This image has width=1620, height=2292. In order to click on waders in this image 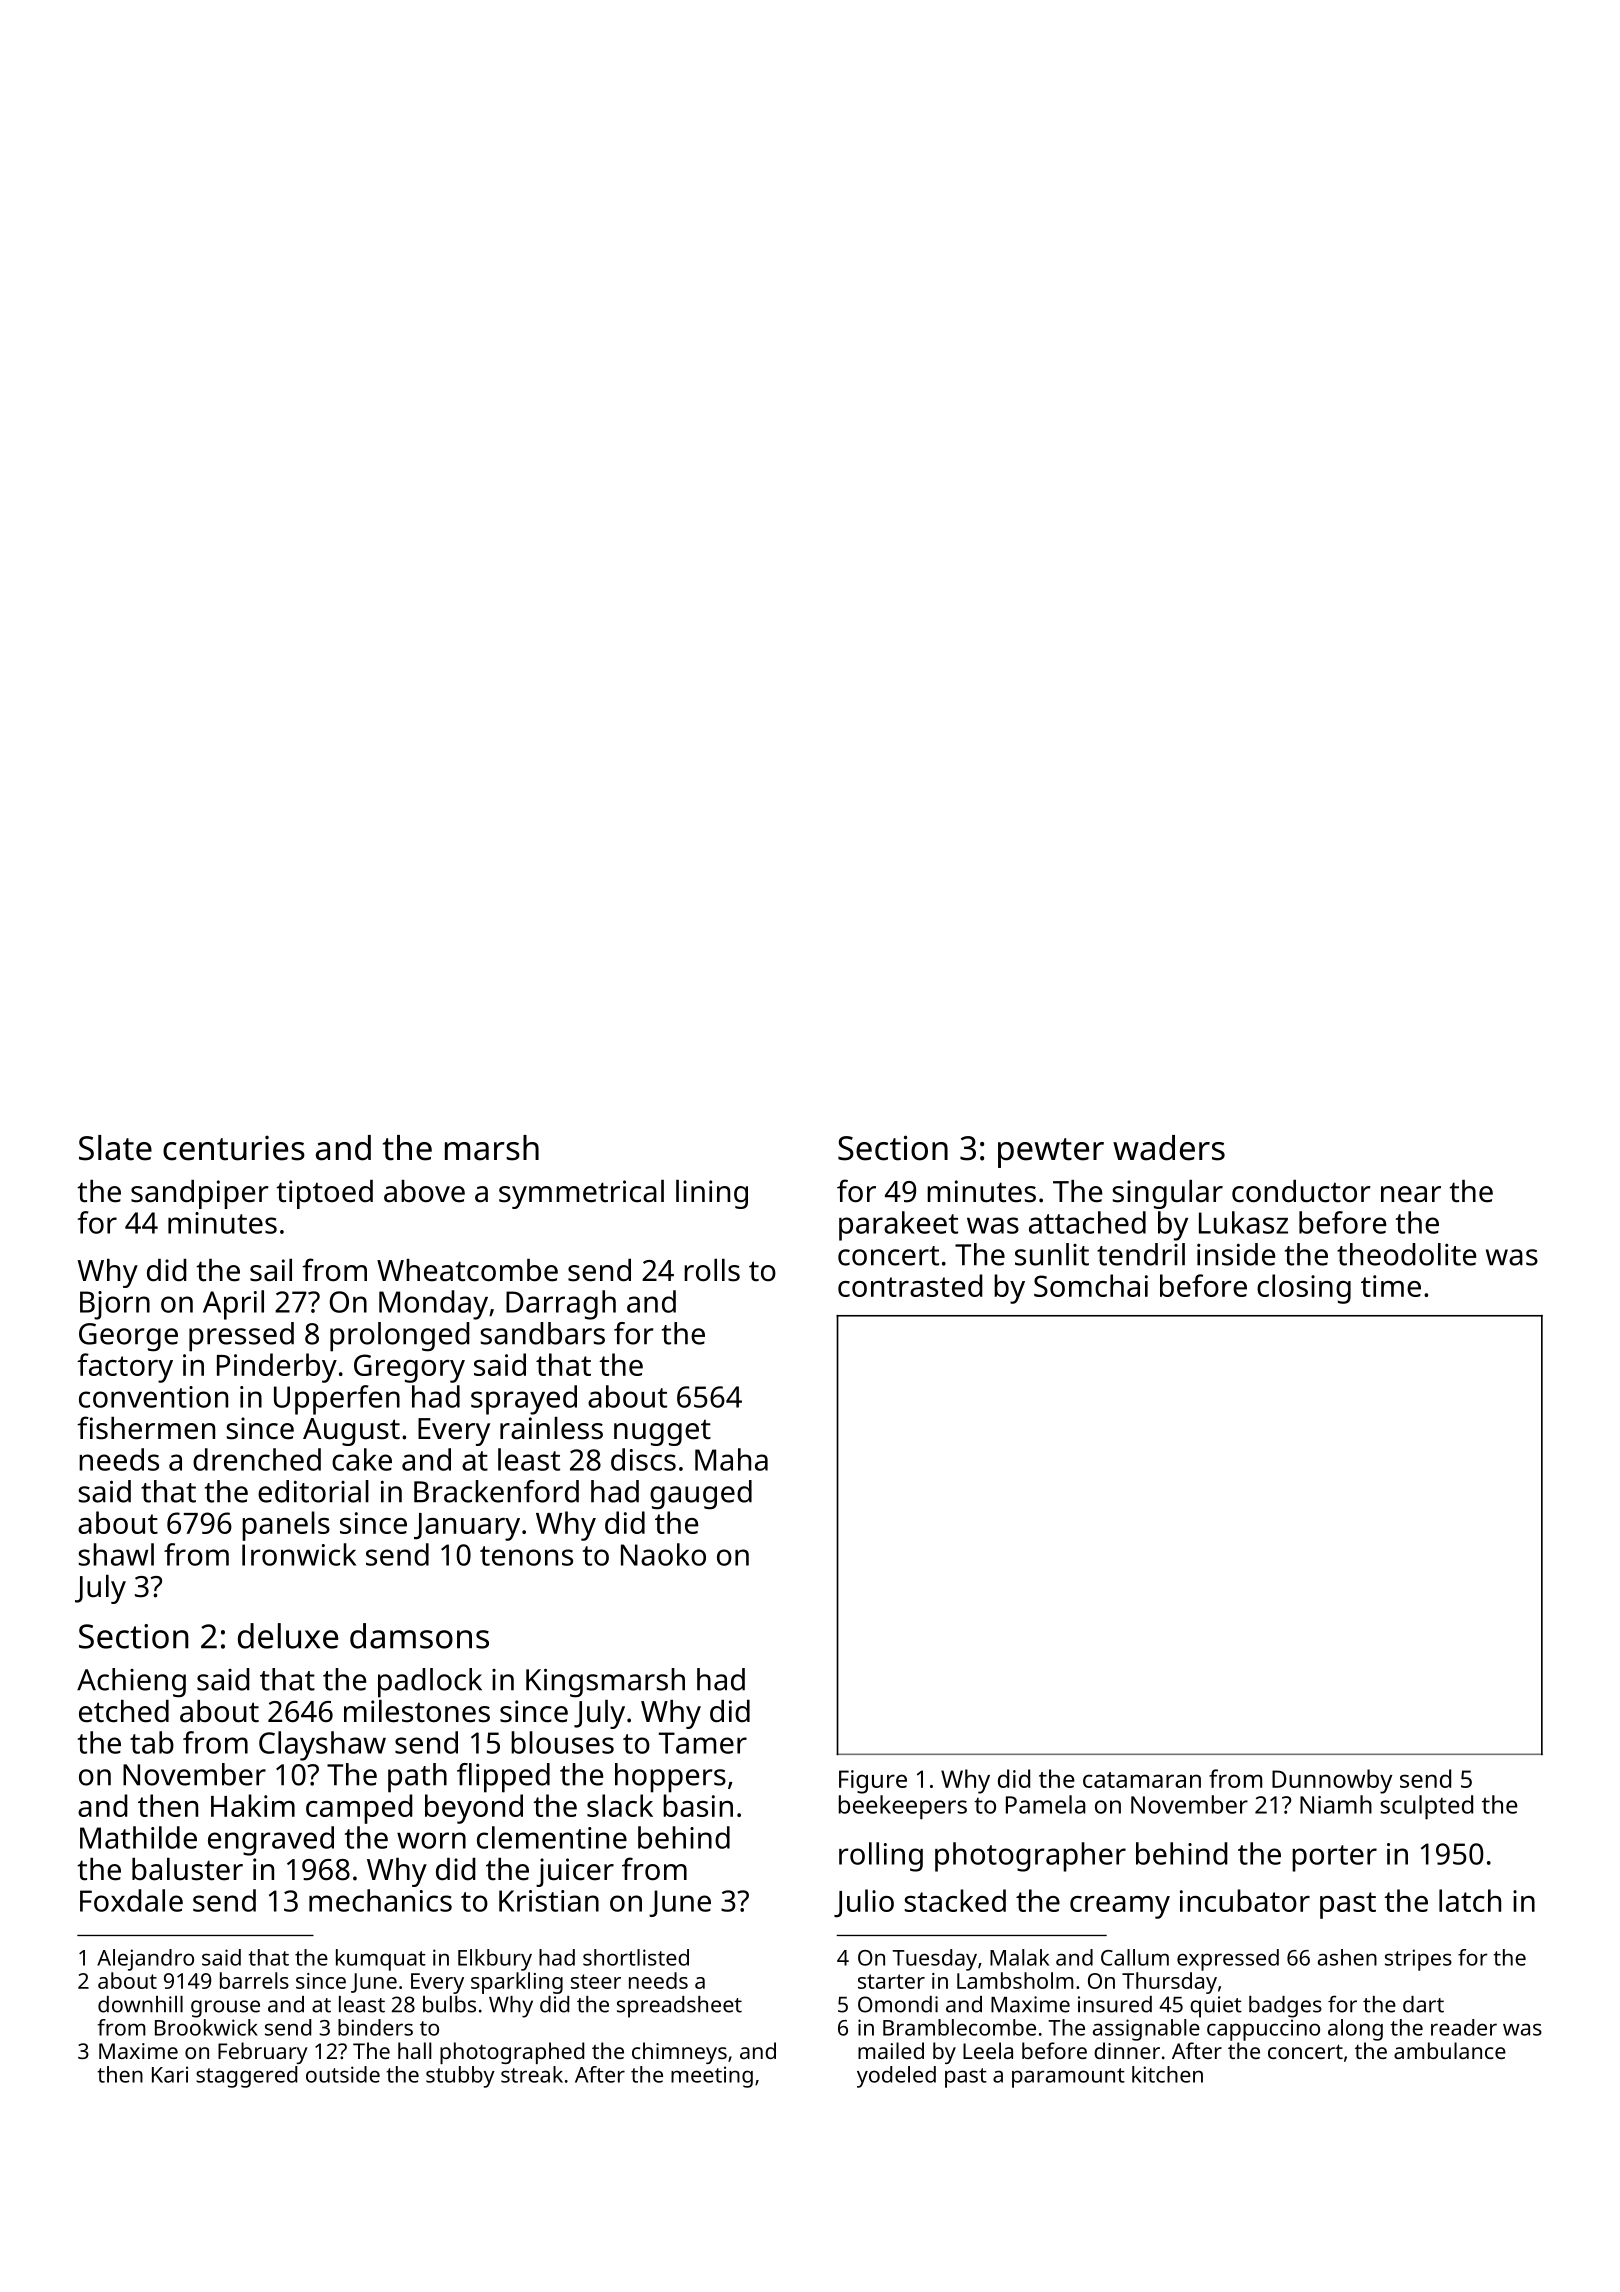, I will do `click(1169, 1148)`.
